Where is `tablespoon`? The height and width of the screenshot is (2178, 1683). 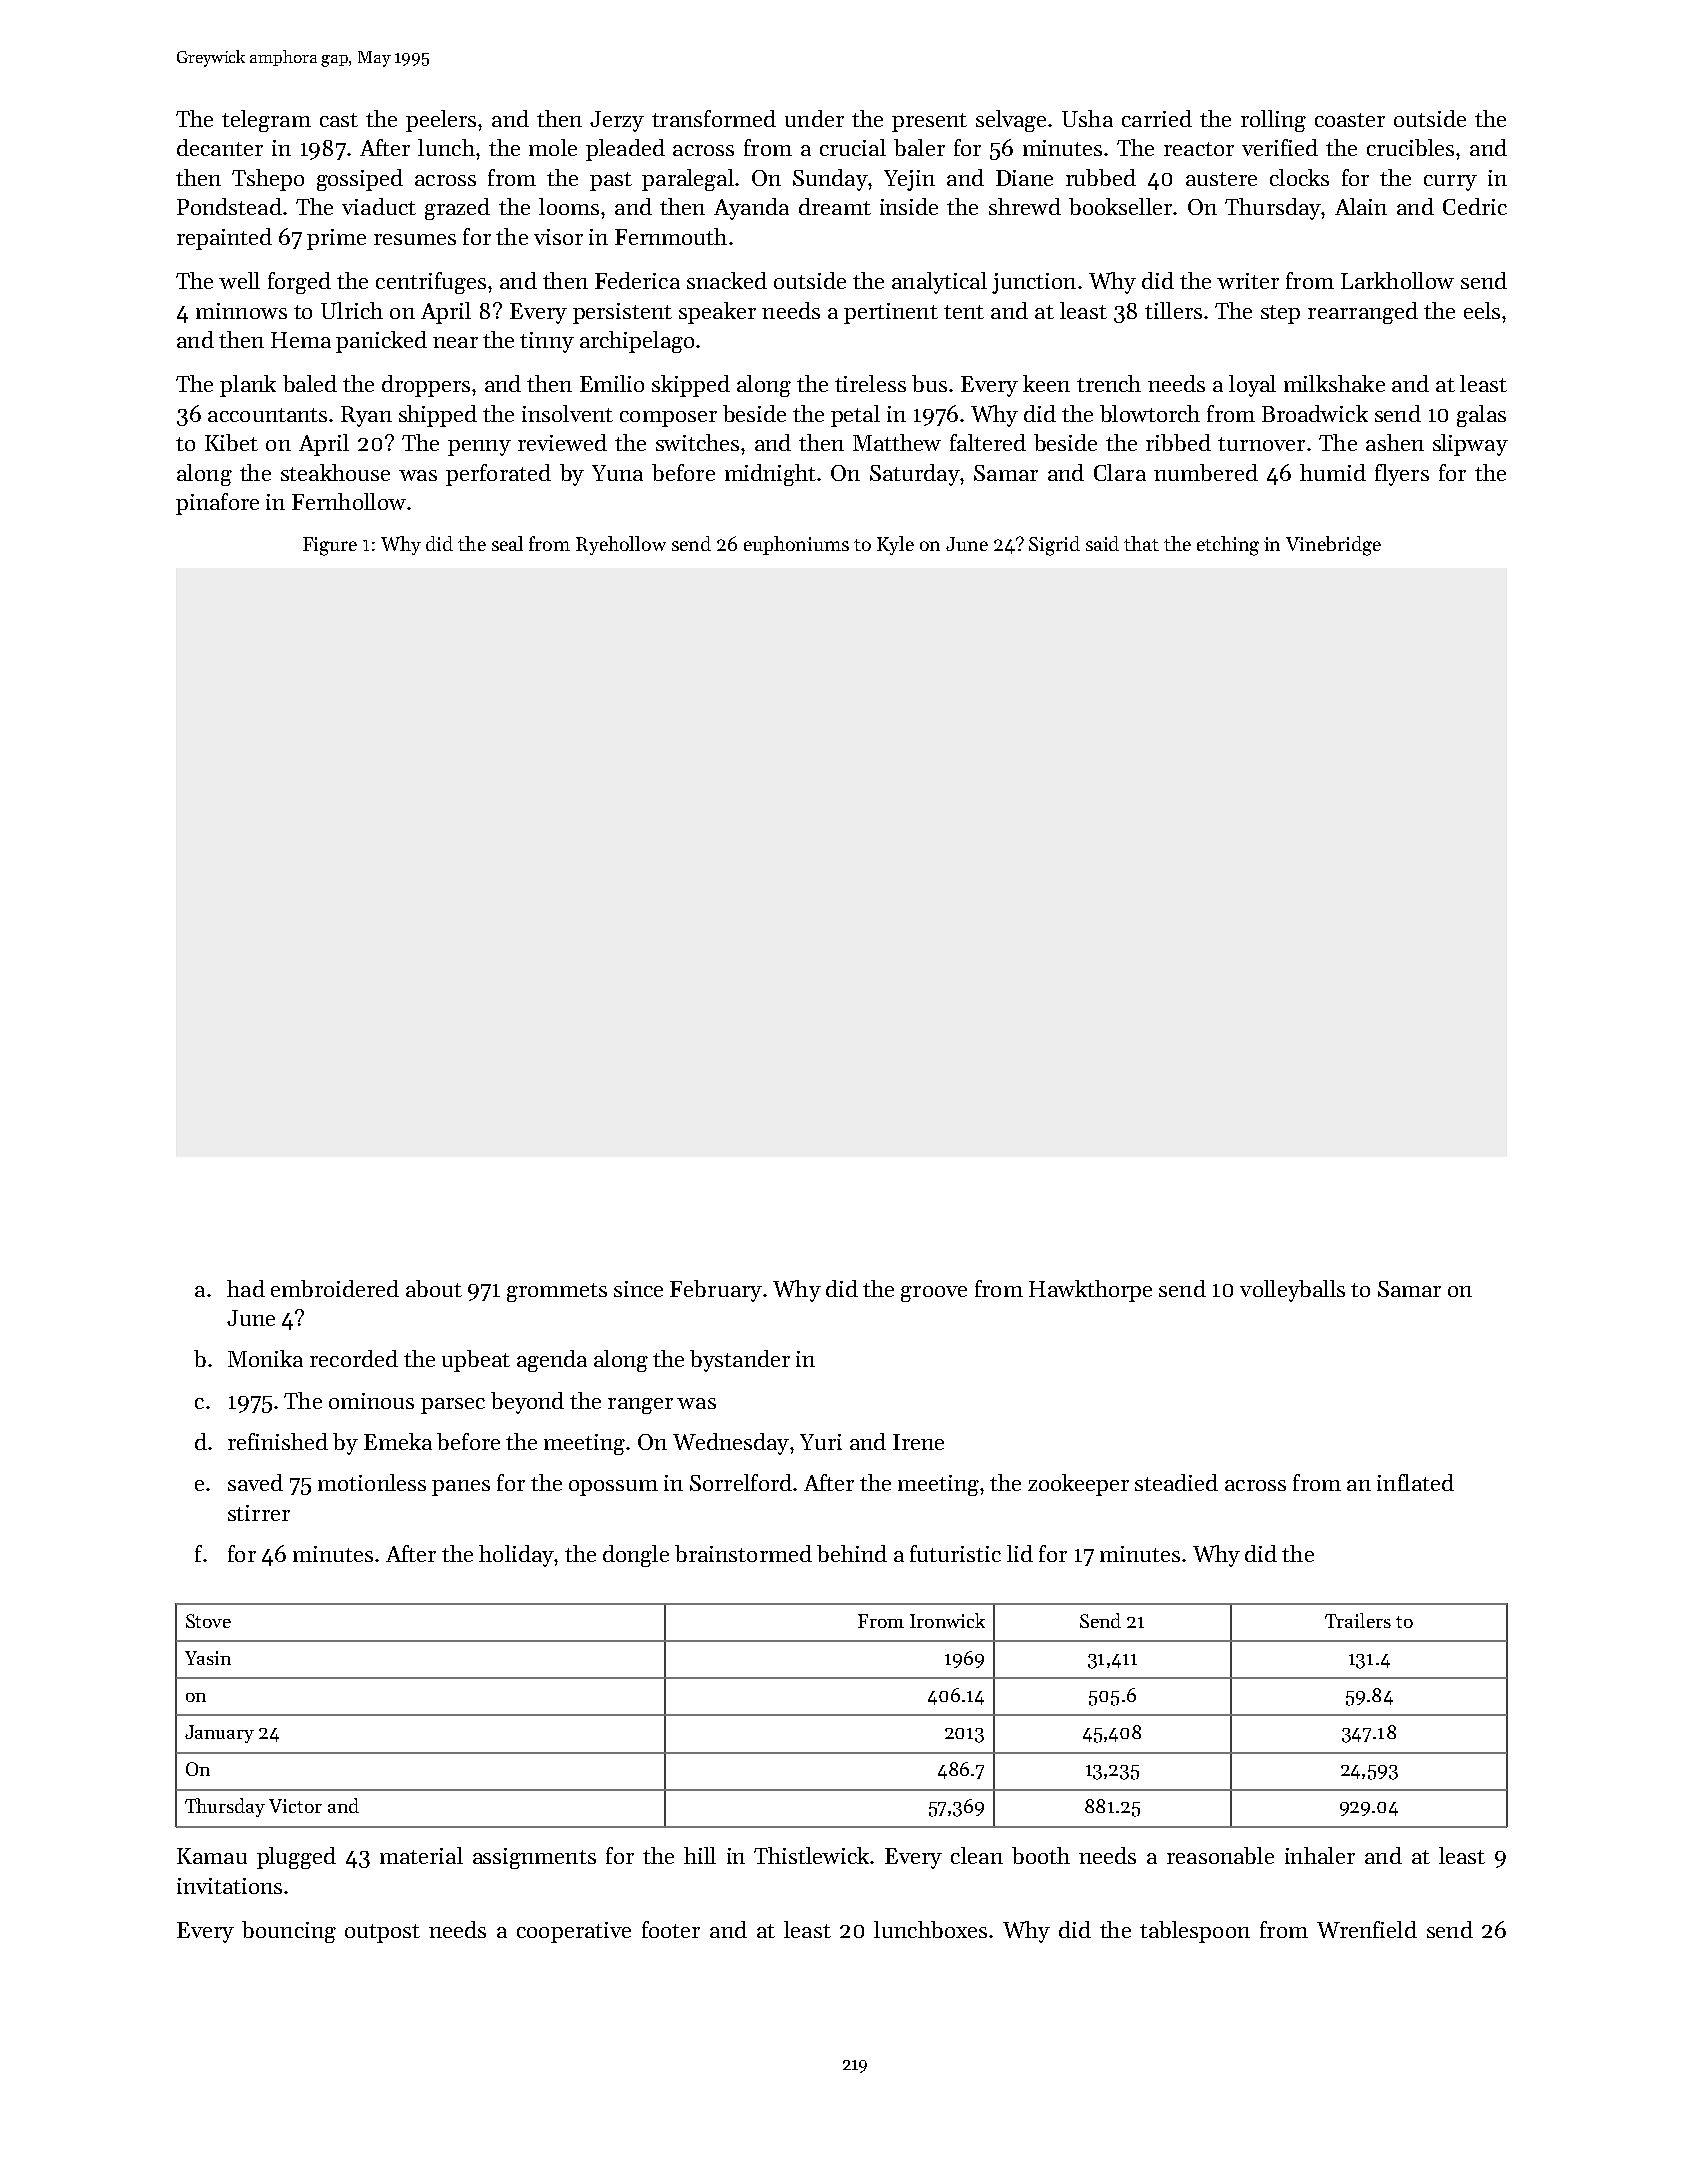 tablespoon is located at coordinates (1195, 1932).
